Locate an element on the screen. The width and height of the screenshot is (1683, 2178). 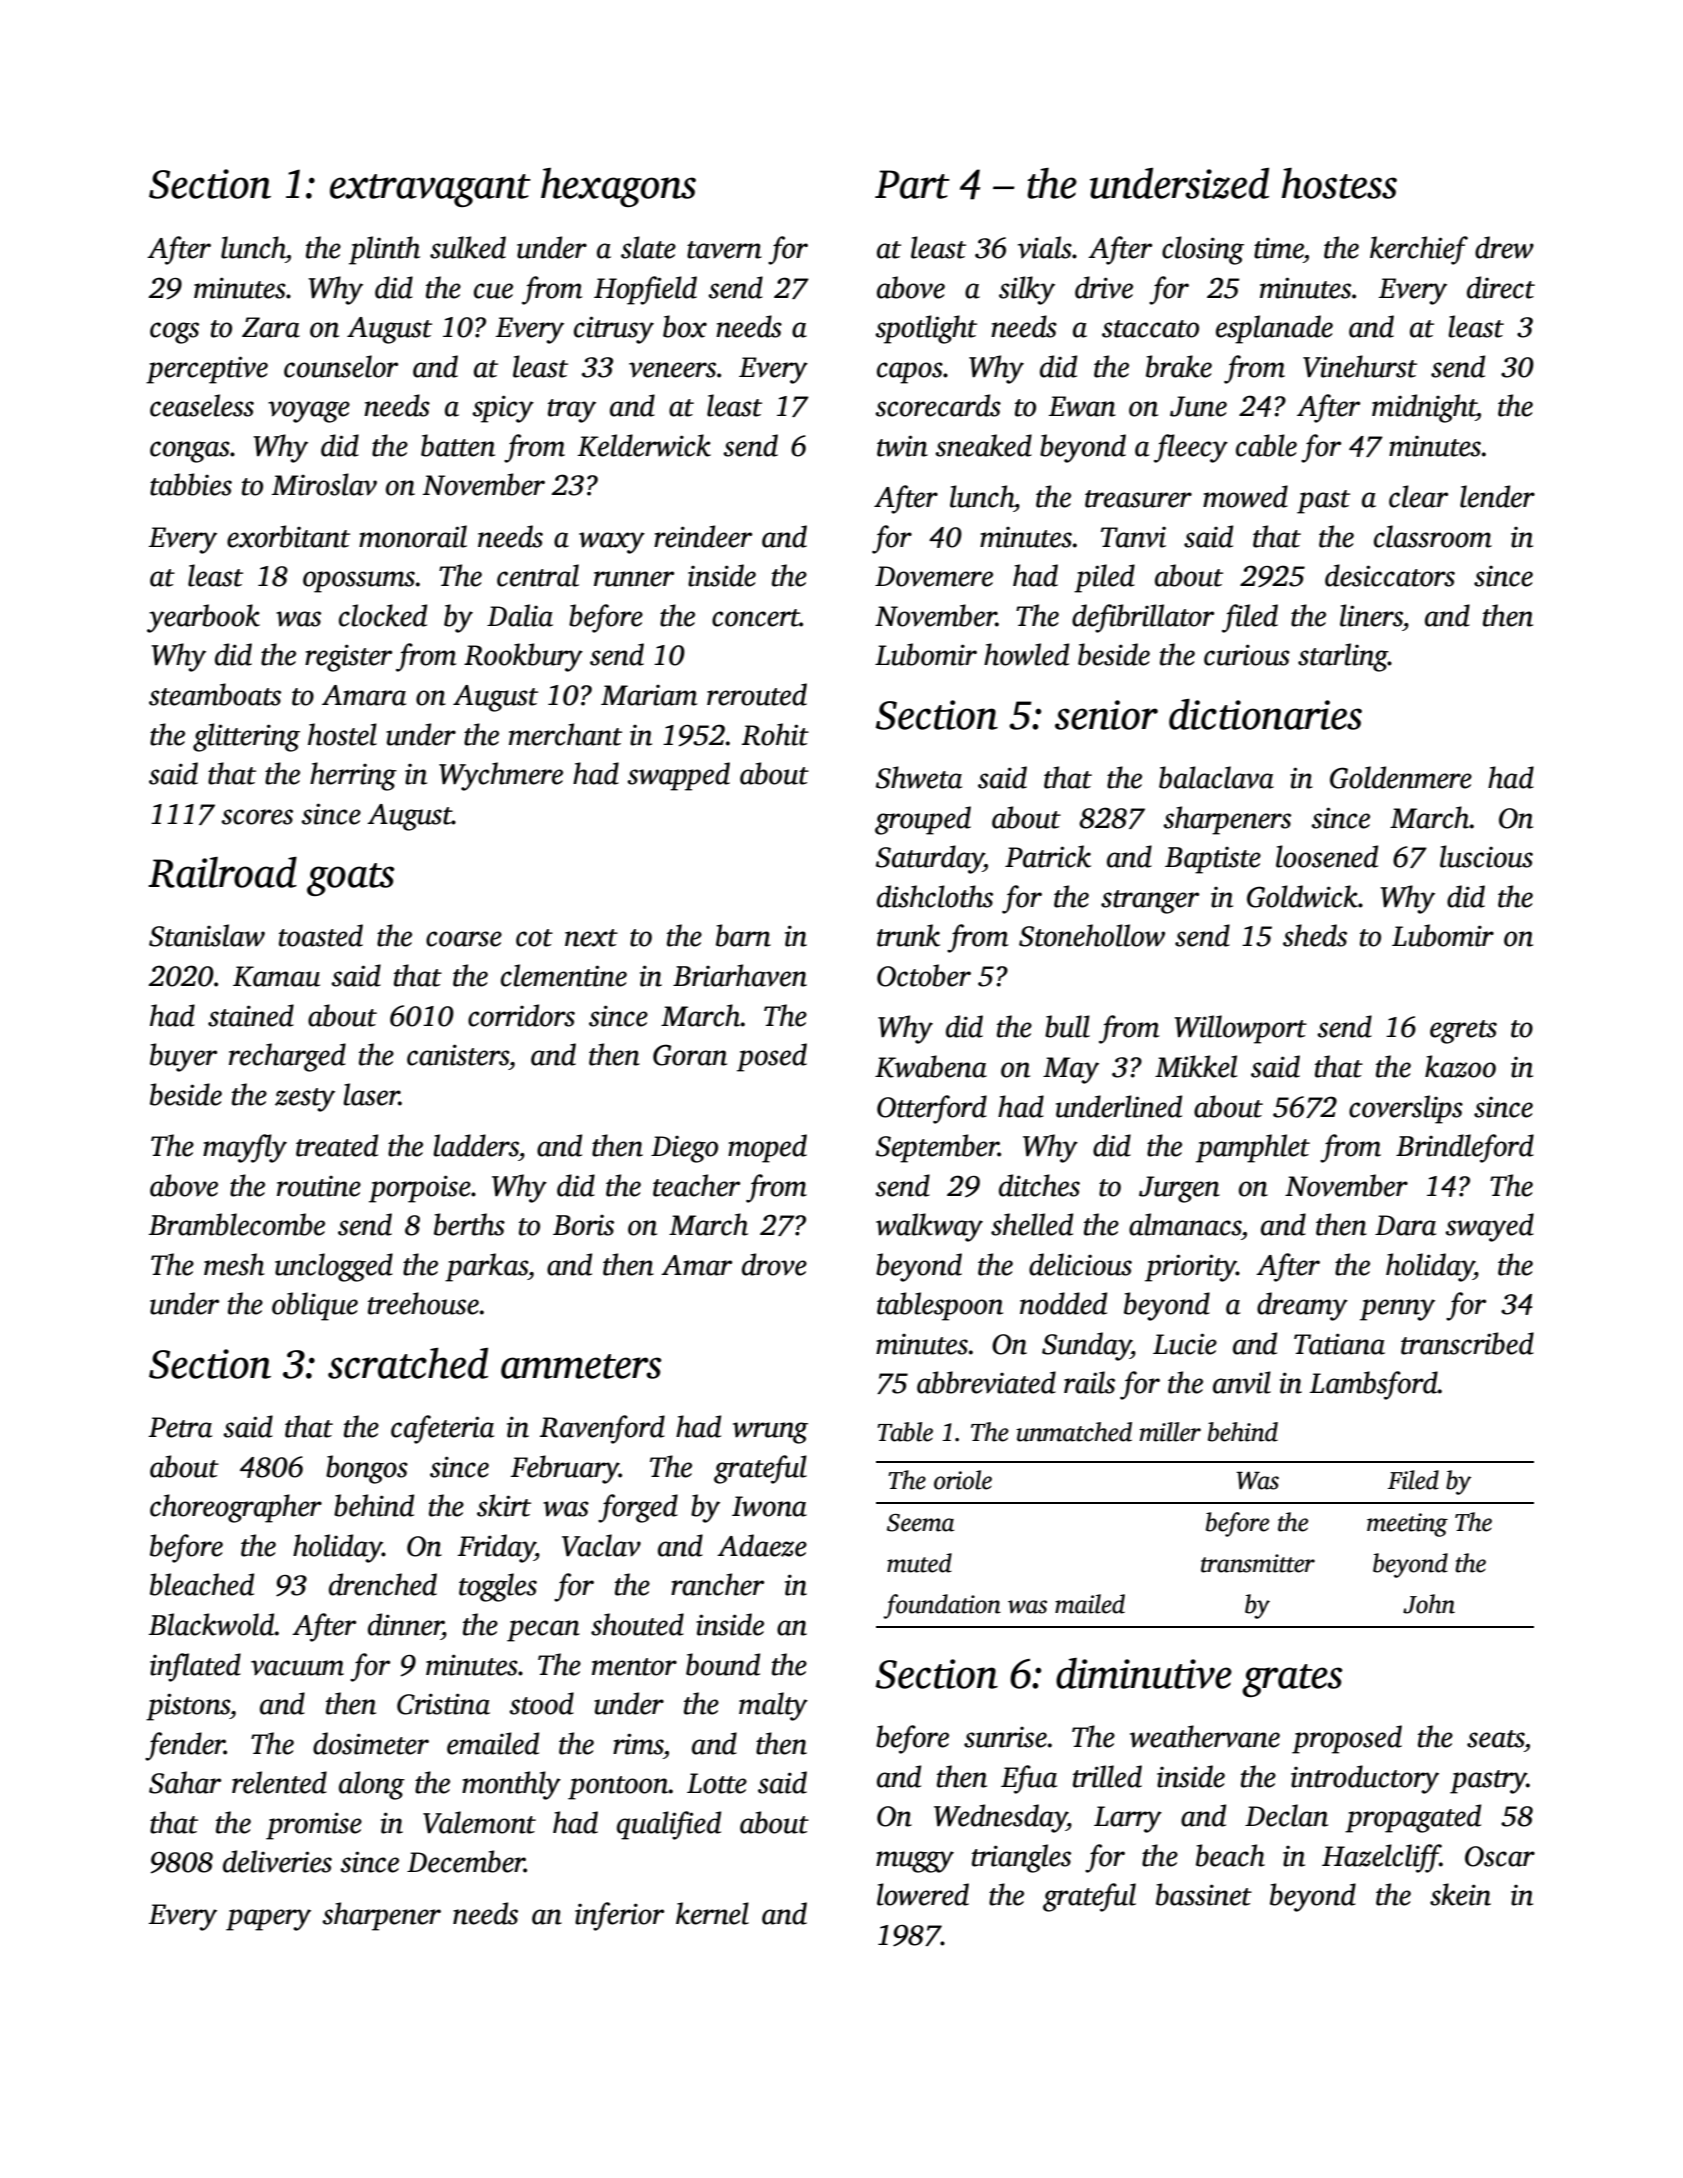
Dara is located at coordinates (1405, 1225).
